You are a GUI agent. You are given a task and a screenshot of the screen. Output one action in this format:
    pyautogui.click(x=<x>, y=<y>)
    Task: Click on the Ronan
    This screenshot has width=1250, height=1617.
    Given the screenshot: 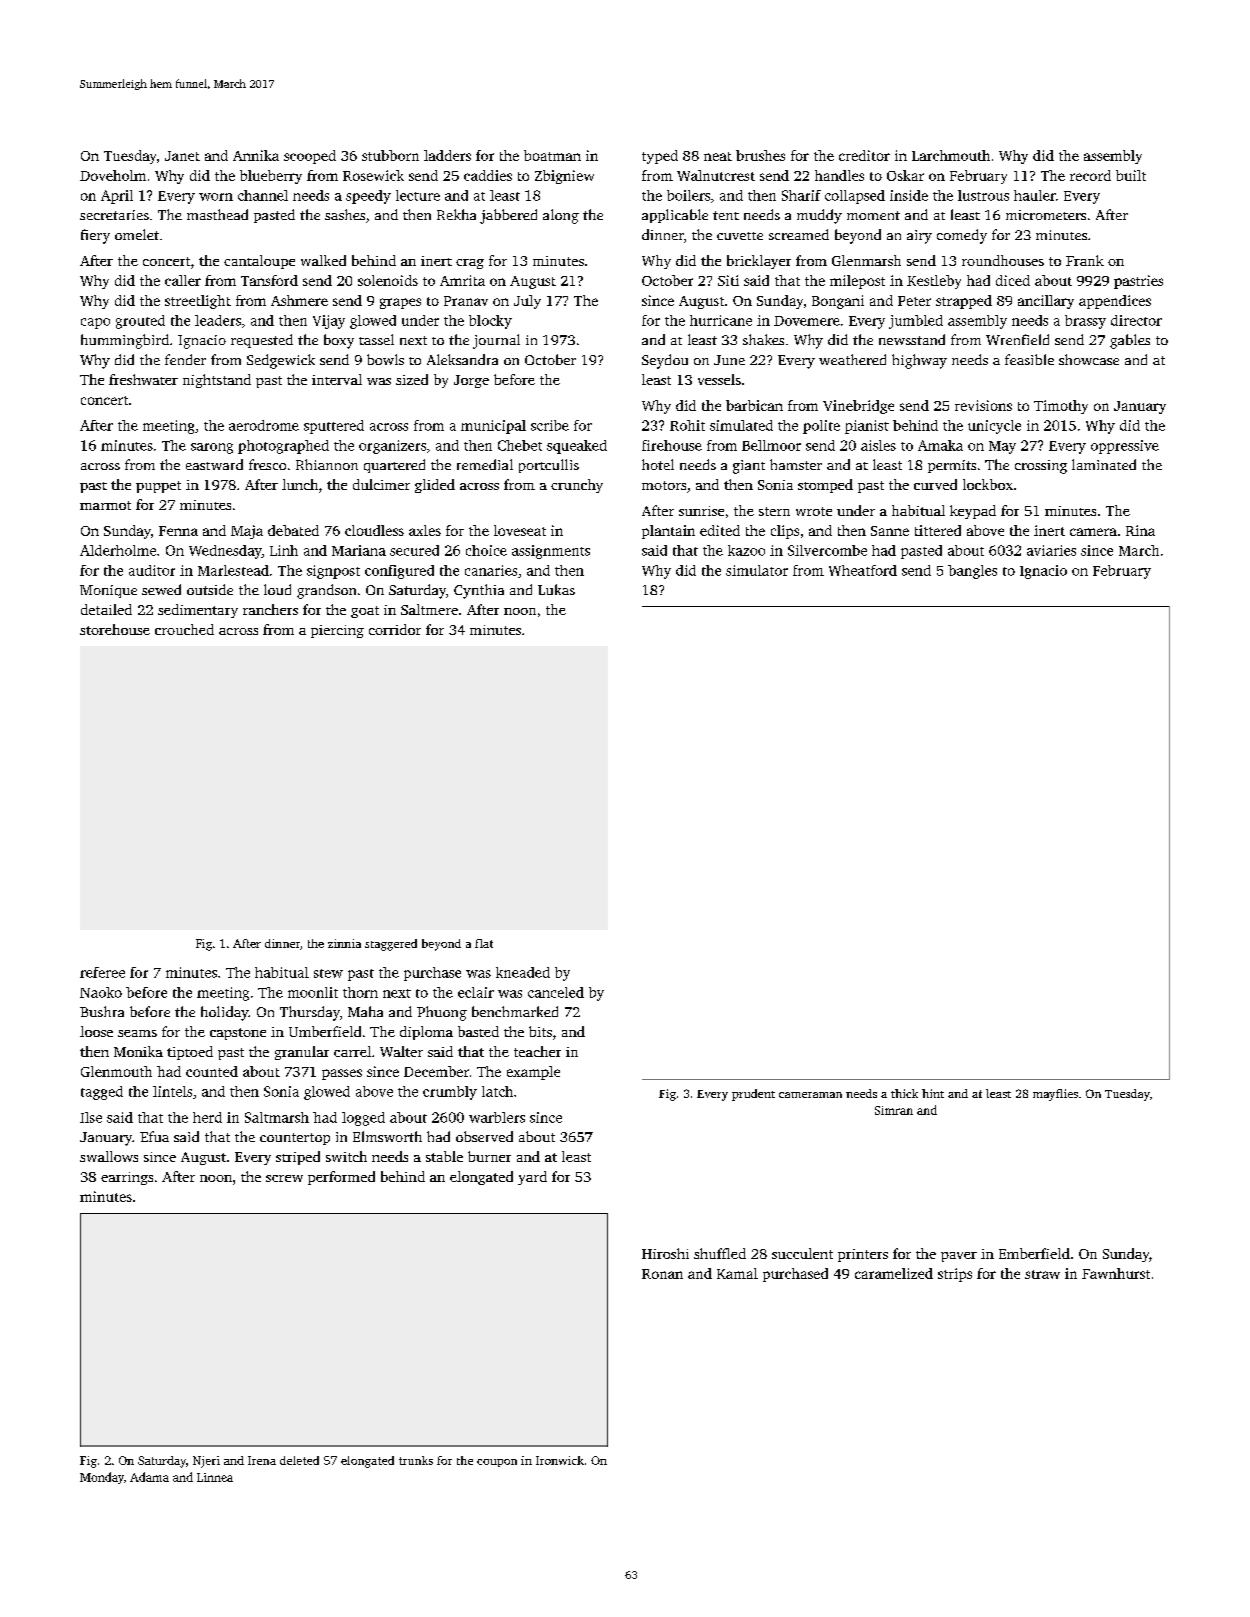 What is the action you would take?
    pyautogui.click(x=662, y=1274)
